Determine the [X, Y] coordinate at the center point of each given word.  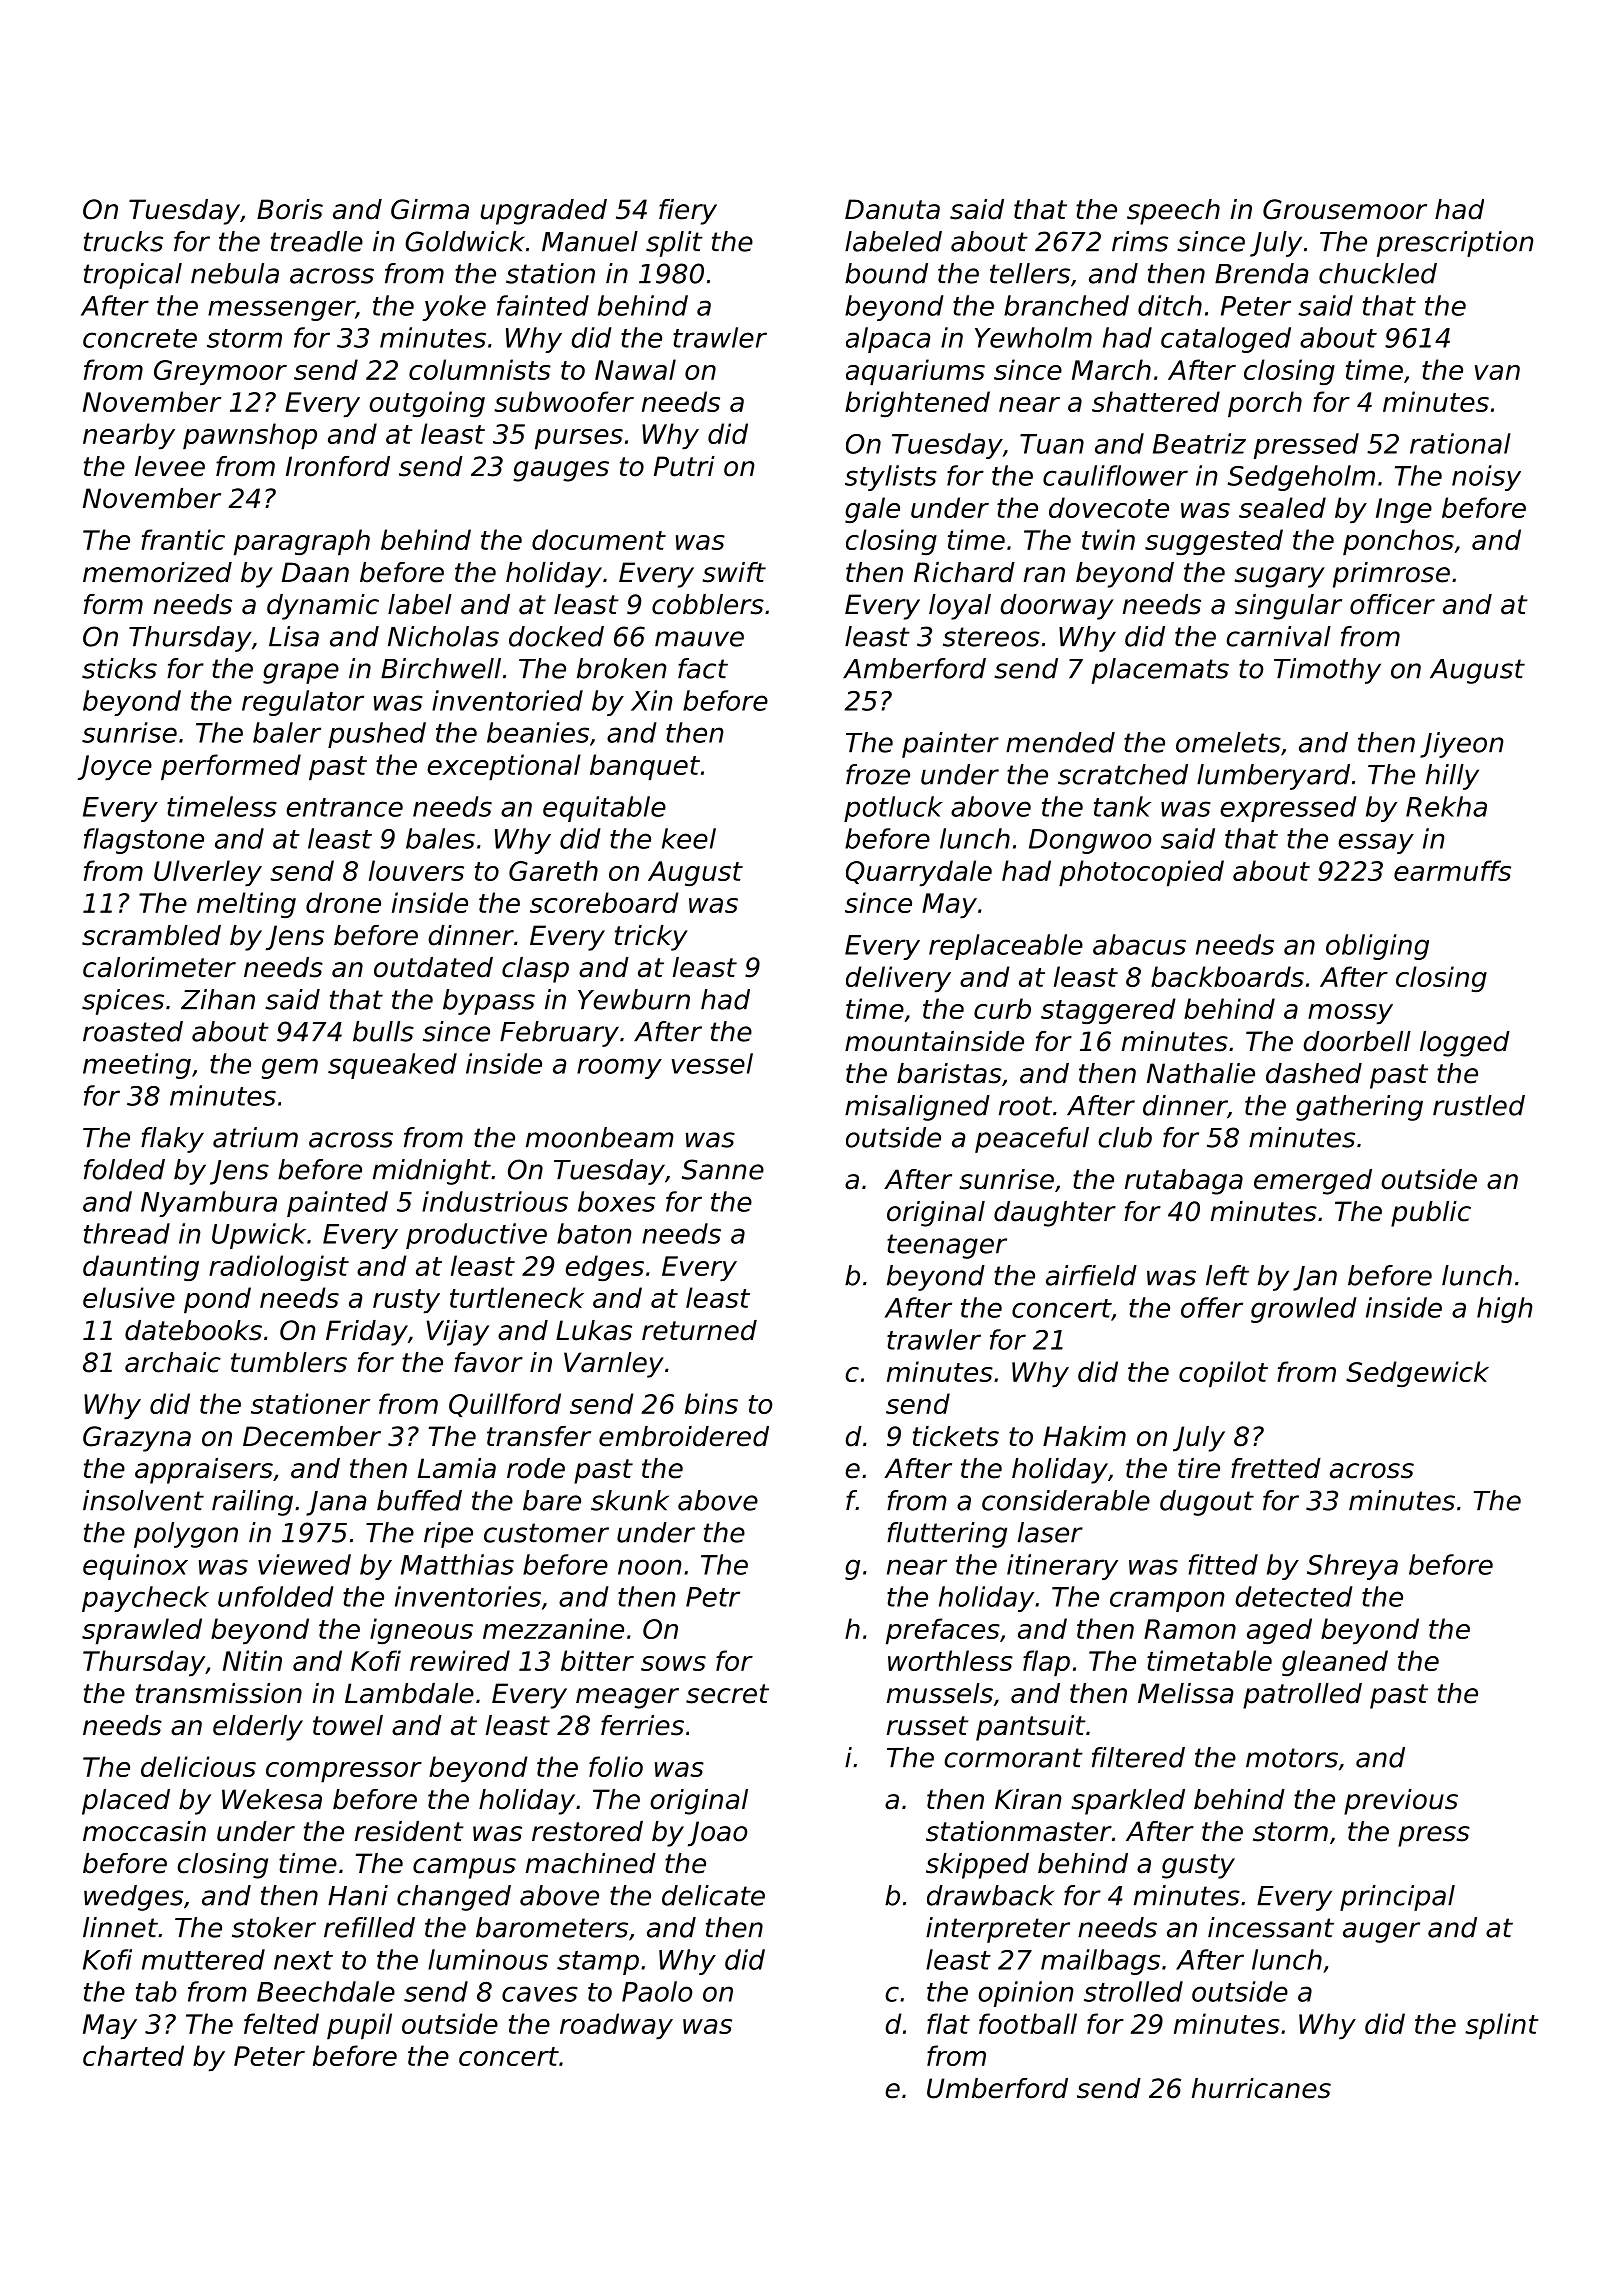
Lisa [294, 636]
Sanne [723, 1169]
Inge [1404, 510]
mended [1060, 742]
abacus [1139, 944]
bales [440, 838]
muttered [203, 1959]
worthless [950, 1660]
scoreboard [604, 902]
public [1431, 1214]
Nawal [635, 369]
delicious [198, 1766]
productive [476, 1236]
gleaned [1335, 1663]
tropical [133, 276]
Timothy [1327, 671]
